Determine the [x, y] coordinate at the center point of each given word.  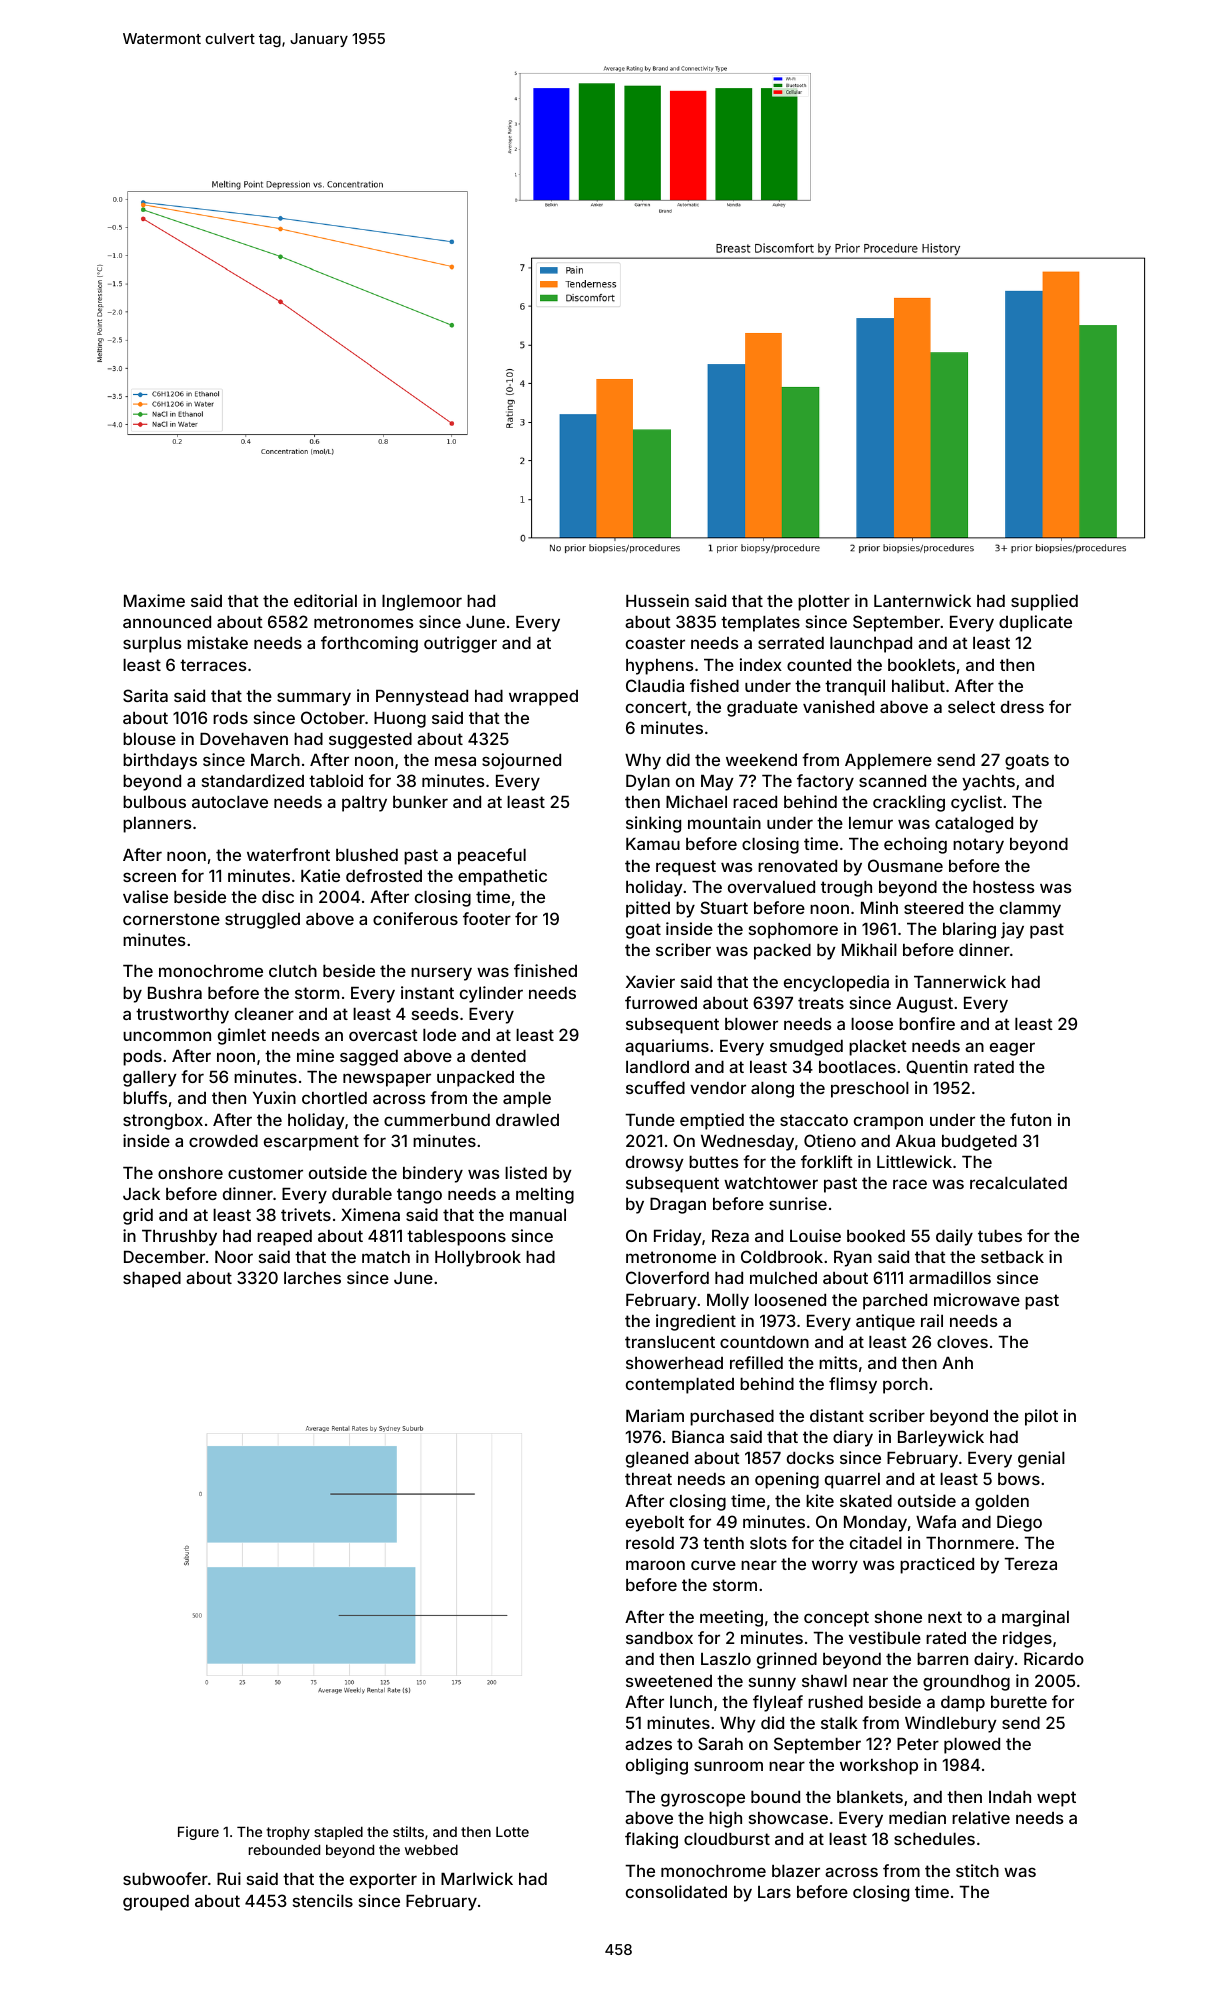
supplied [1044, 602]
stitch [977, 1870]
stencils [323, 1900]
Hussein [657, 600]
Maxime [154, 600]
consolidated [676, 1891]
